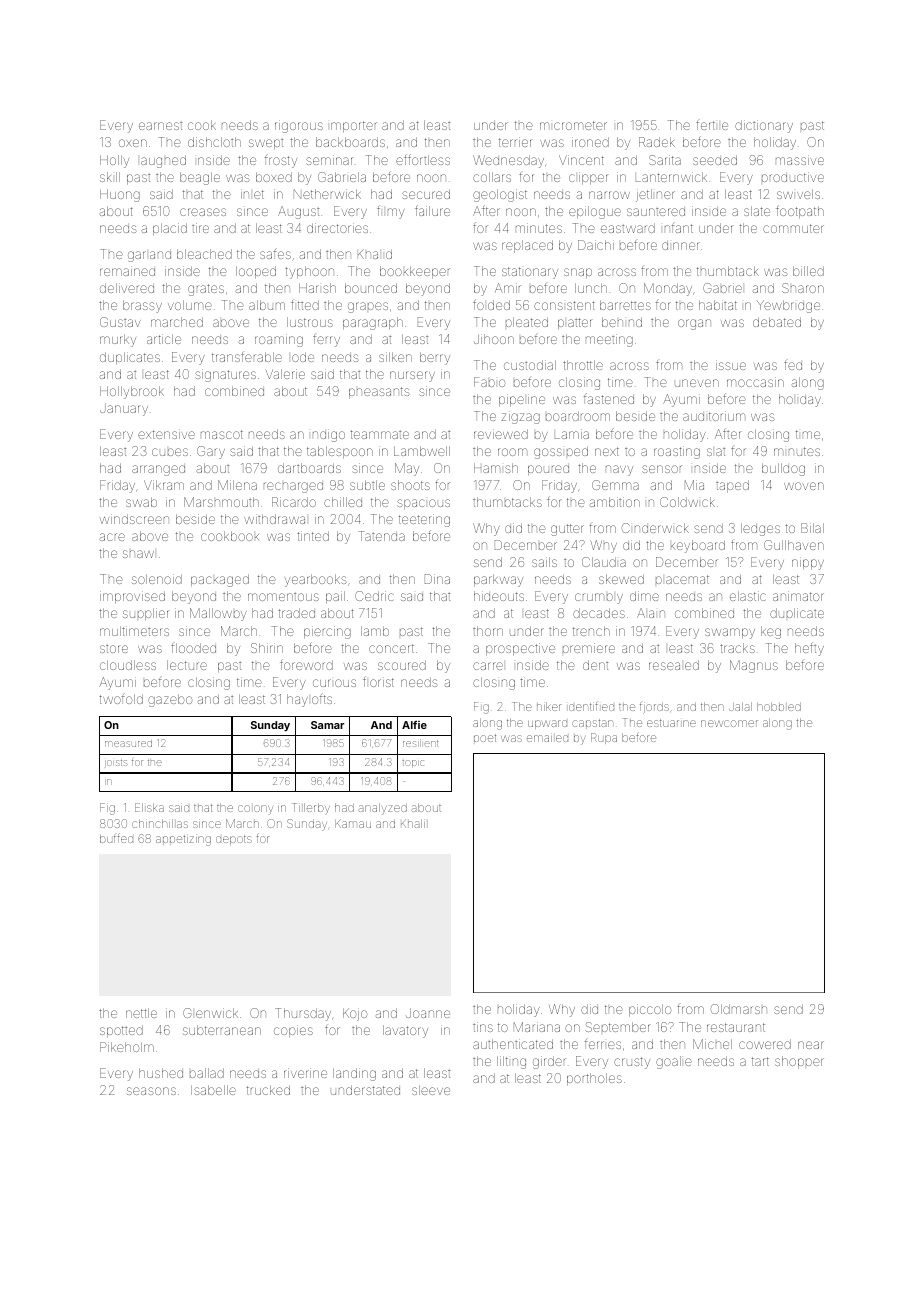 The image size is (924, 1308). I want to click on rigorous, so click(299, 126).
